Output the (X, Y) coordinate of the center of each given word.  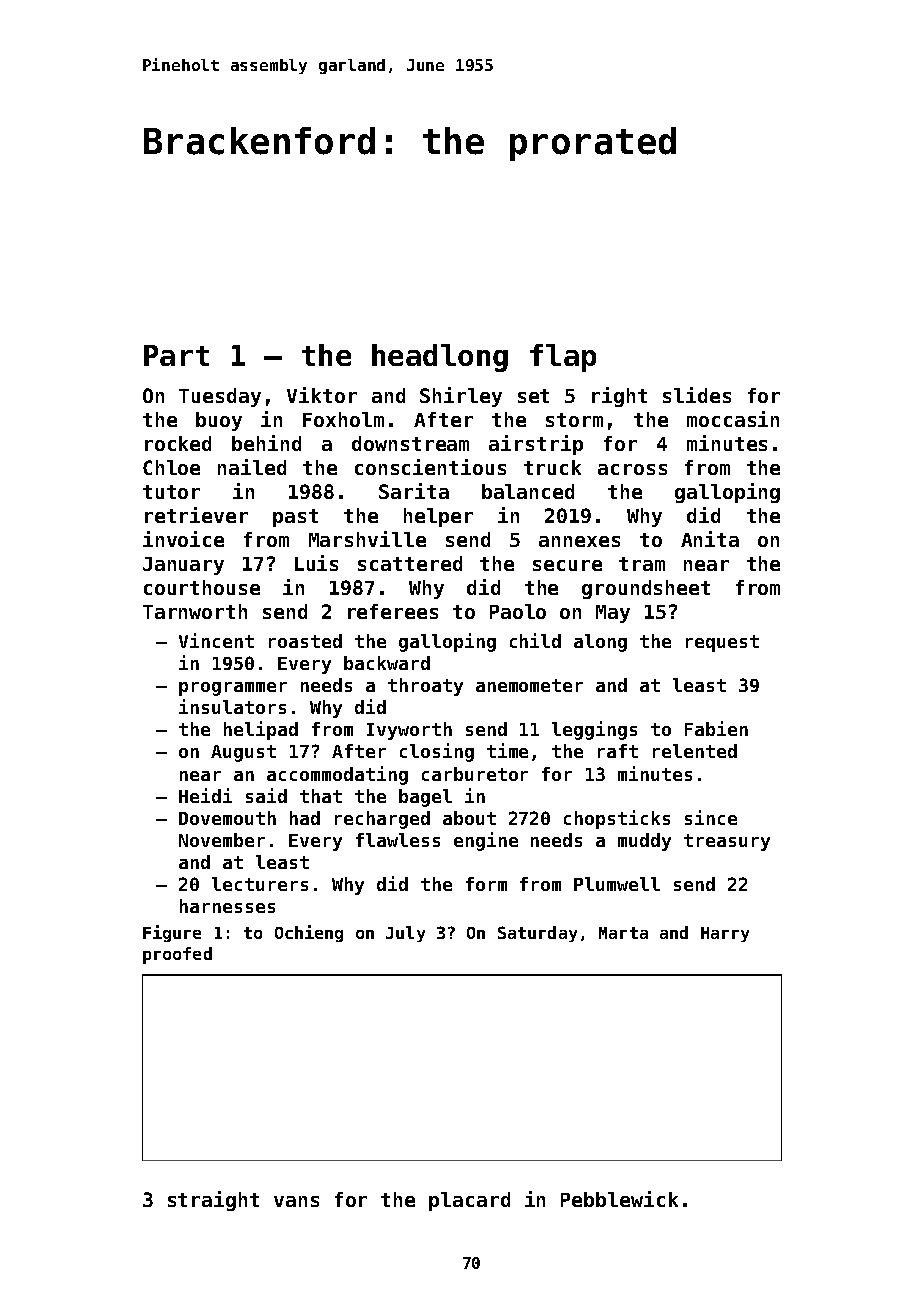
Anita (710, 539)
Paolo (518, 611)
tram (642, 564)
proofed (177, 955)
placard (469, 1201)
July (405, 934)
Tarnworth (195, 611)
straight (213, 1201)
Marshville (367, 539)
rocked (178, 443)
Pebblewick (619, 1199)
